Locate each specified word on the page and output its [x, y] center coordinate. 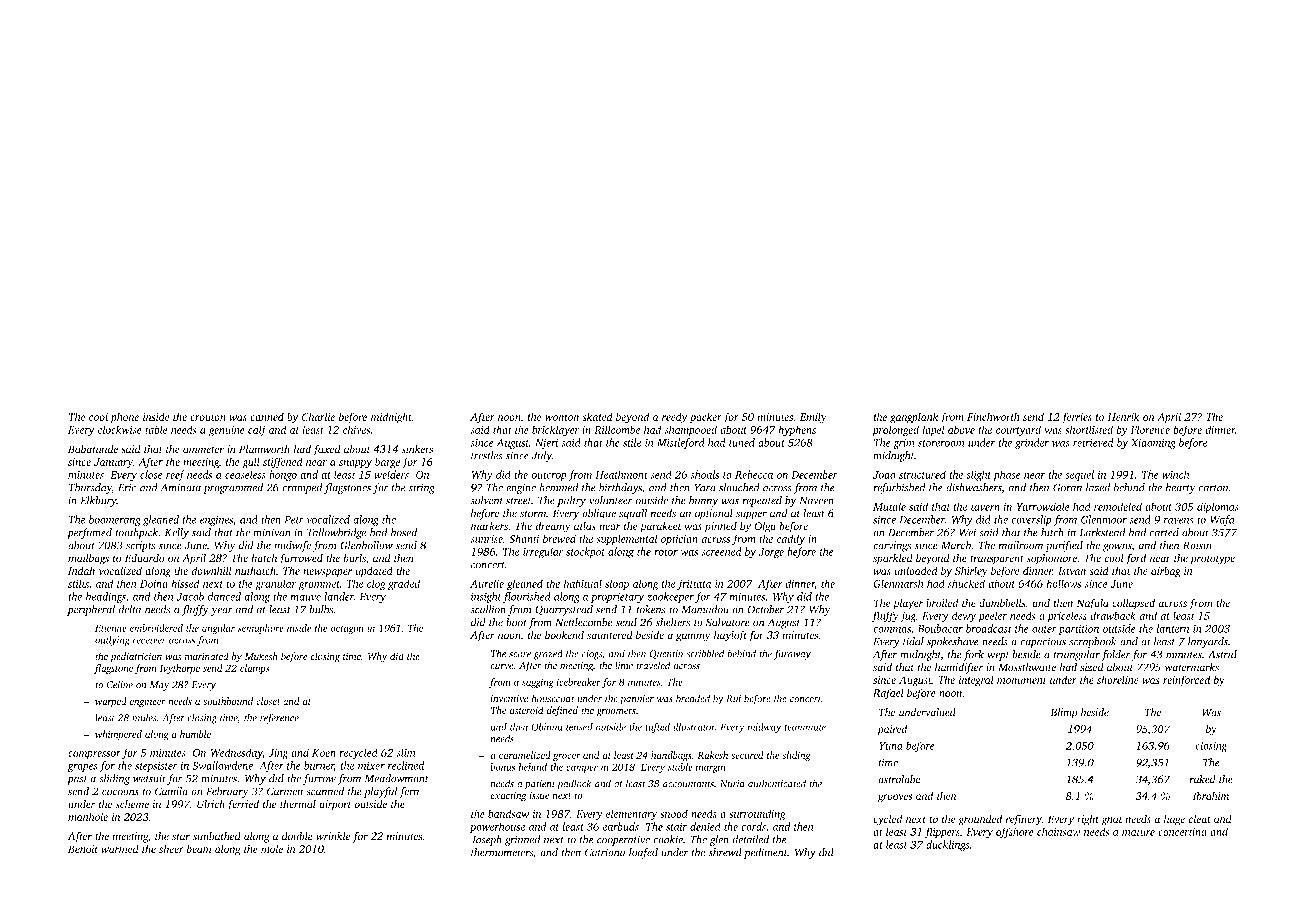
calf [257, 430]
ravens [1179, 521]
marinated [207, 656]
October [765, 609]
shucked [966, 583]
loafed [643, 853]
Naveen [817, 500]
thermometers [502, 852]
